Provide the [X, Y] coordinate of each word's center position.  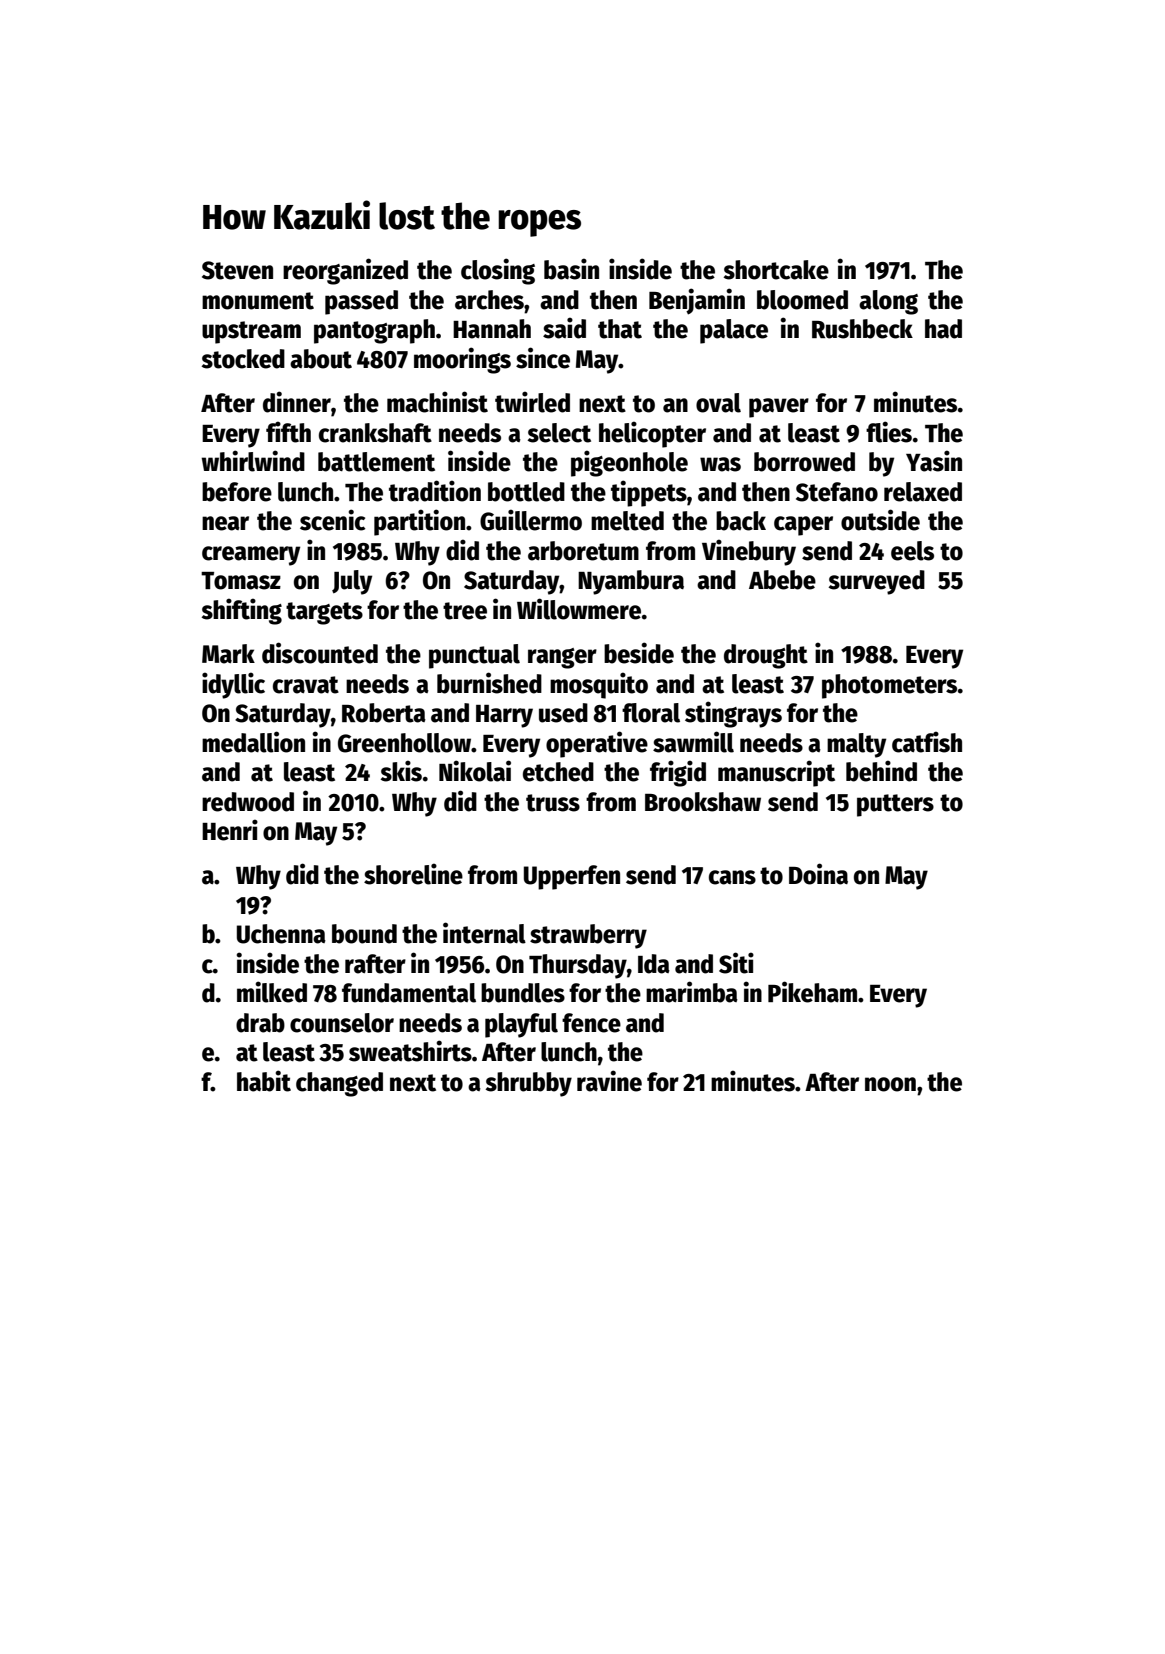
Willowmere [579, 609]
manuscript [776, 773]
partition [419, 522]
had [943, 329]
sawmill [693, 742]
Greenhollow [404, 743]
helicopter [652, 434]
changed [339, 1084]
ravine [609, 1081]
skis [401, 771]
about [321, 359]
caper [803, 526]
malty [856, 745]
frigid [678, 773]
